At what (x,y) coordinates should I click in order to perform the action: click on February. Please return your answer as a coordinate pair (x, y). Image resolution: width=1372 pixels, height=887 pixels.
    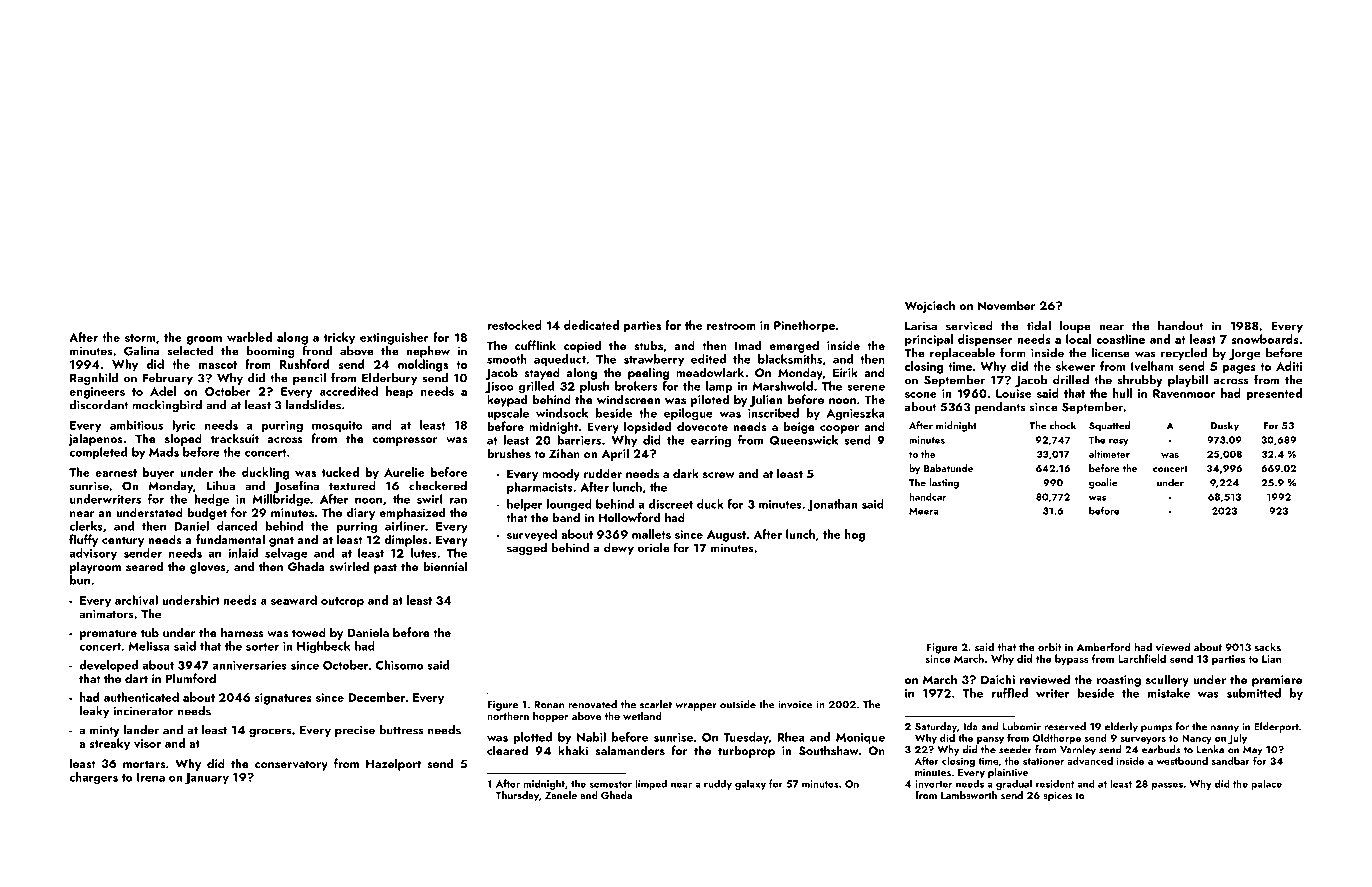
    Looking at the image, I should click on (168, 379).
